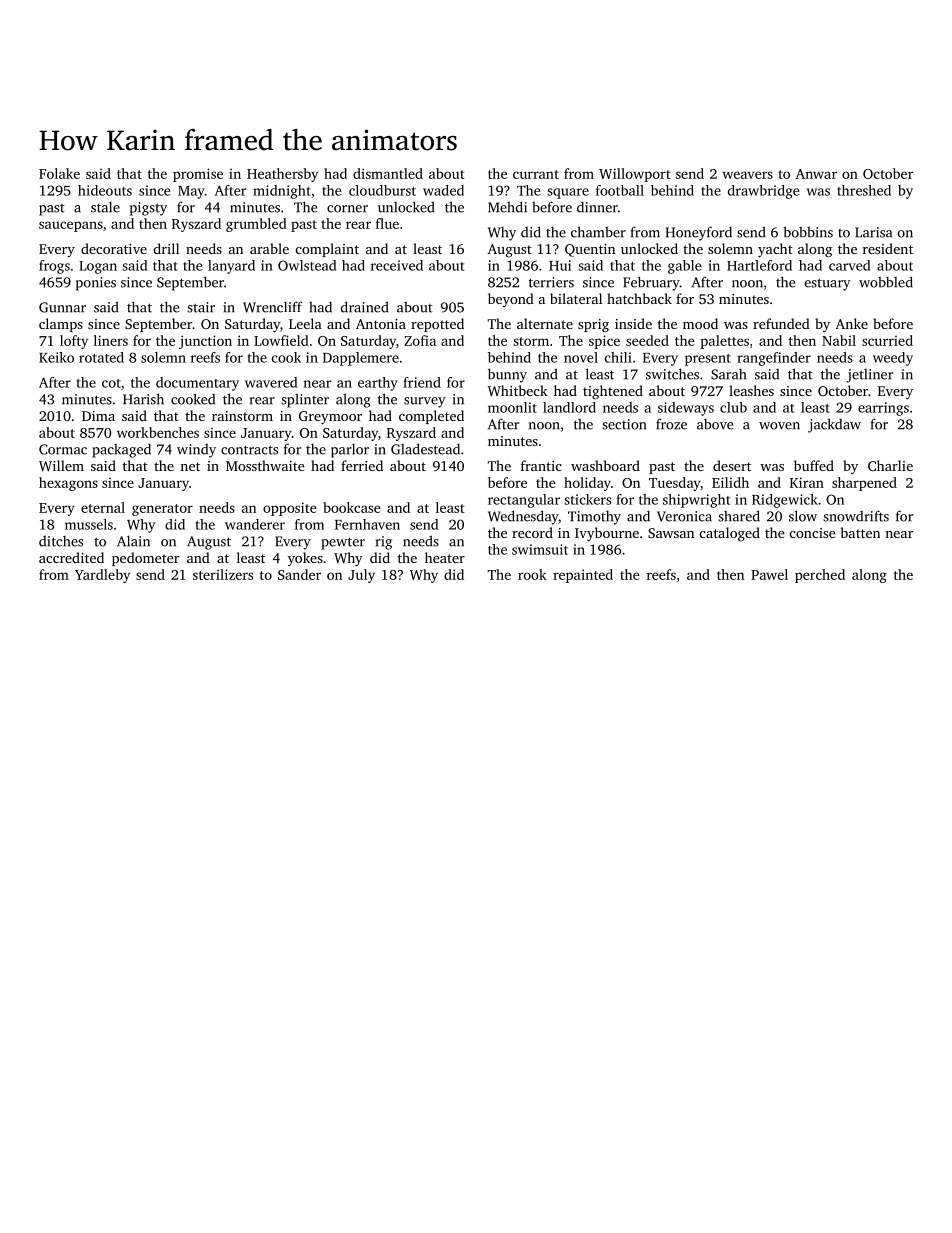 The image size is (952, 1233). Describe the element at coordinates (71, 557) in the image. I see `accredited` at that location.
